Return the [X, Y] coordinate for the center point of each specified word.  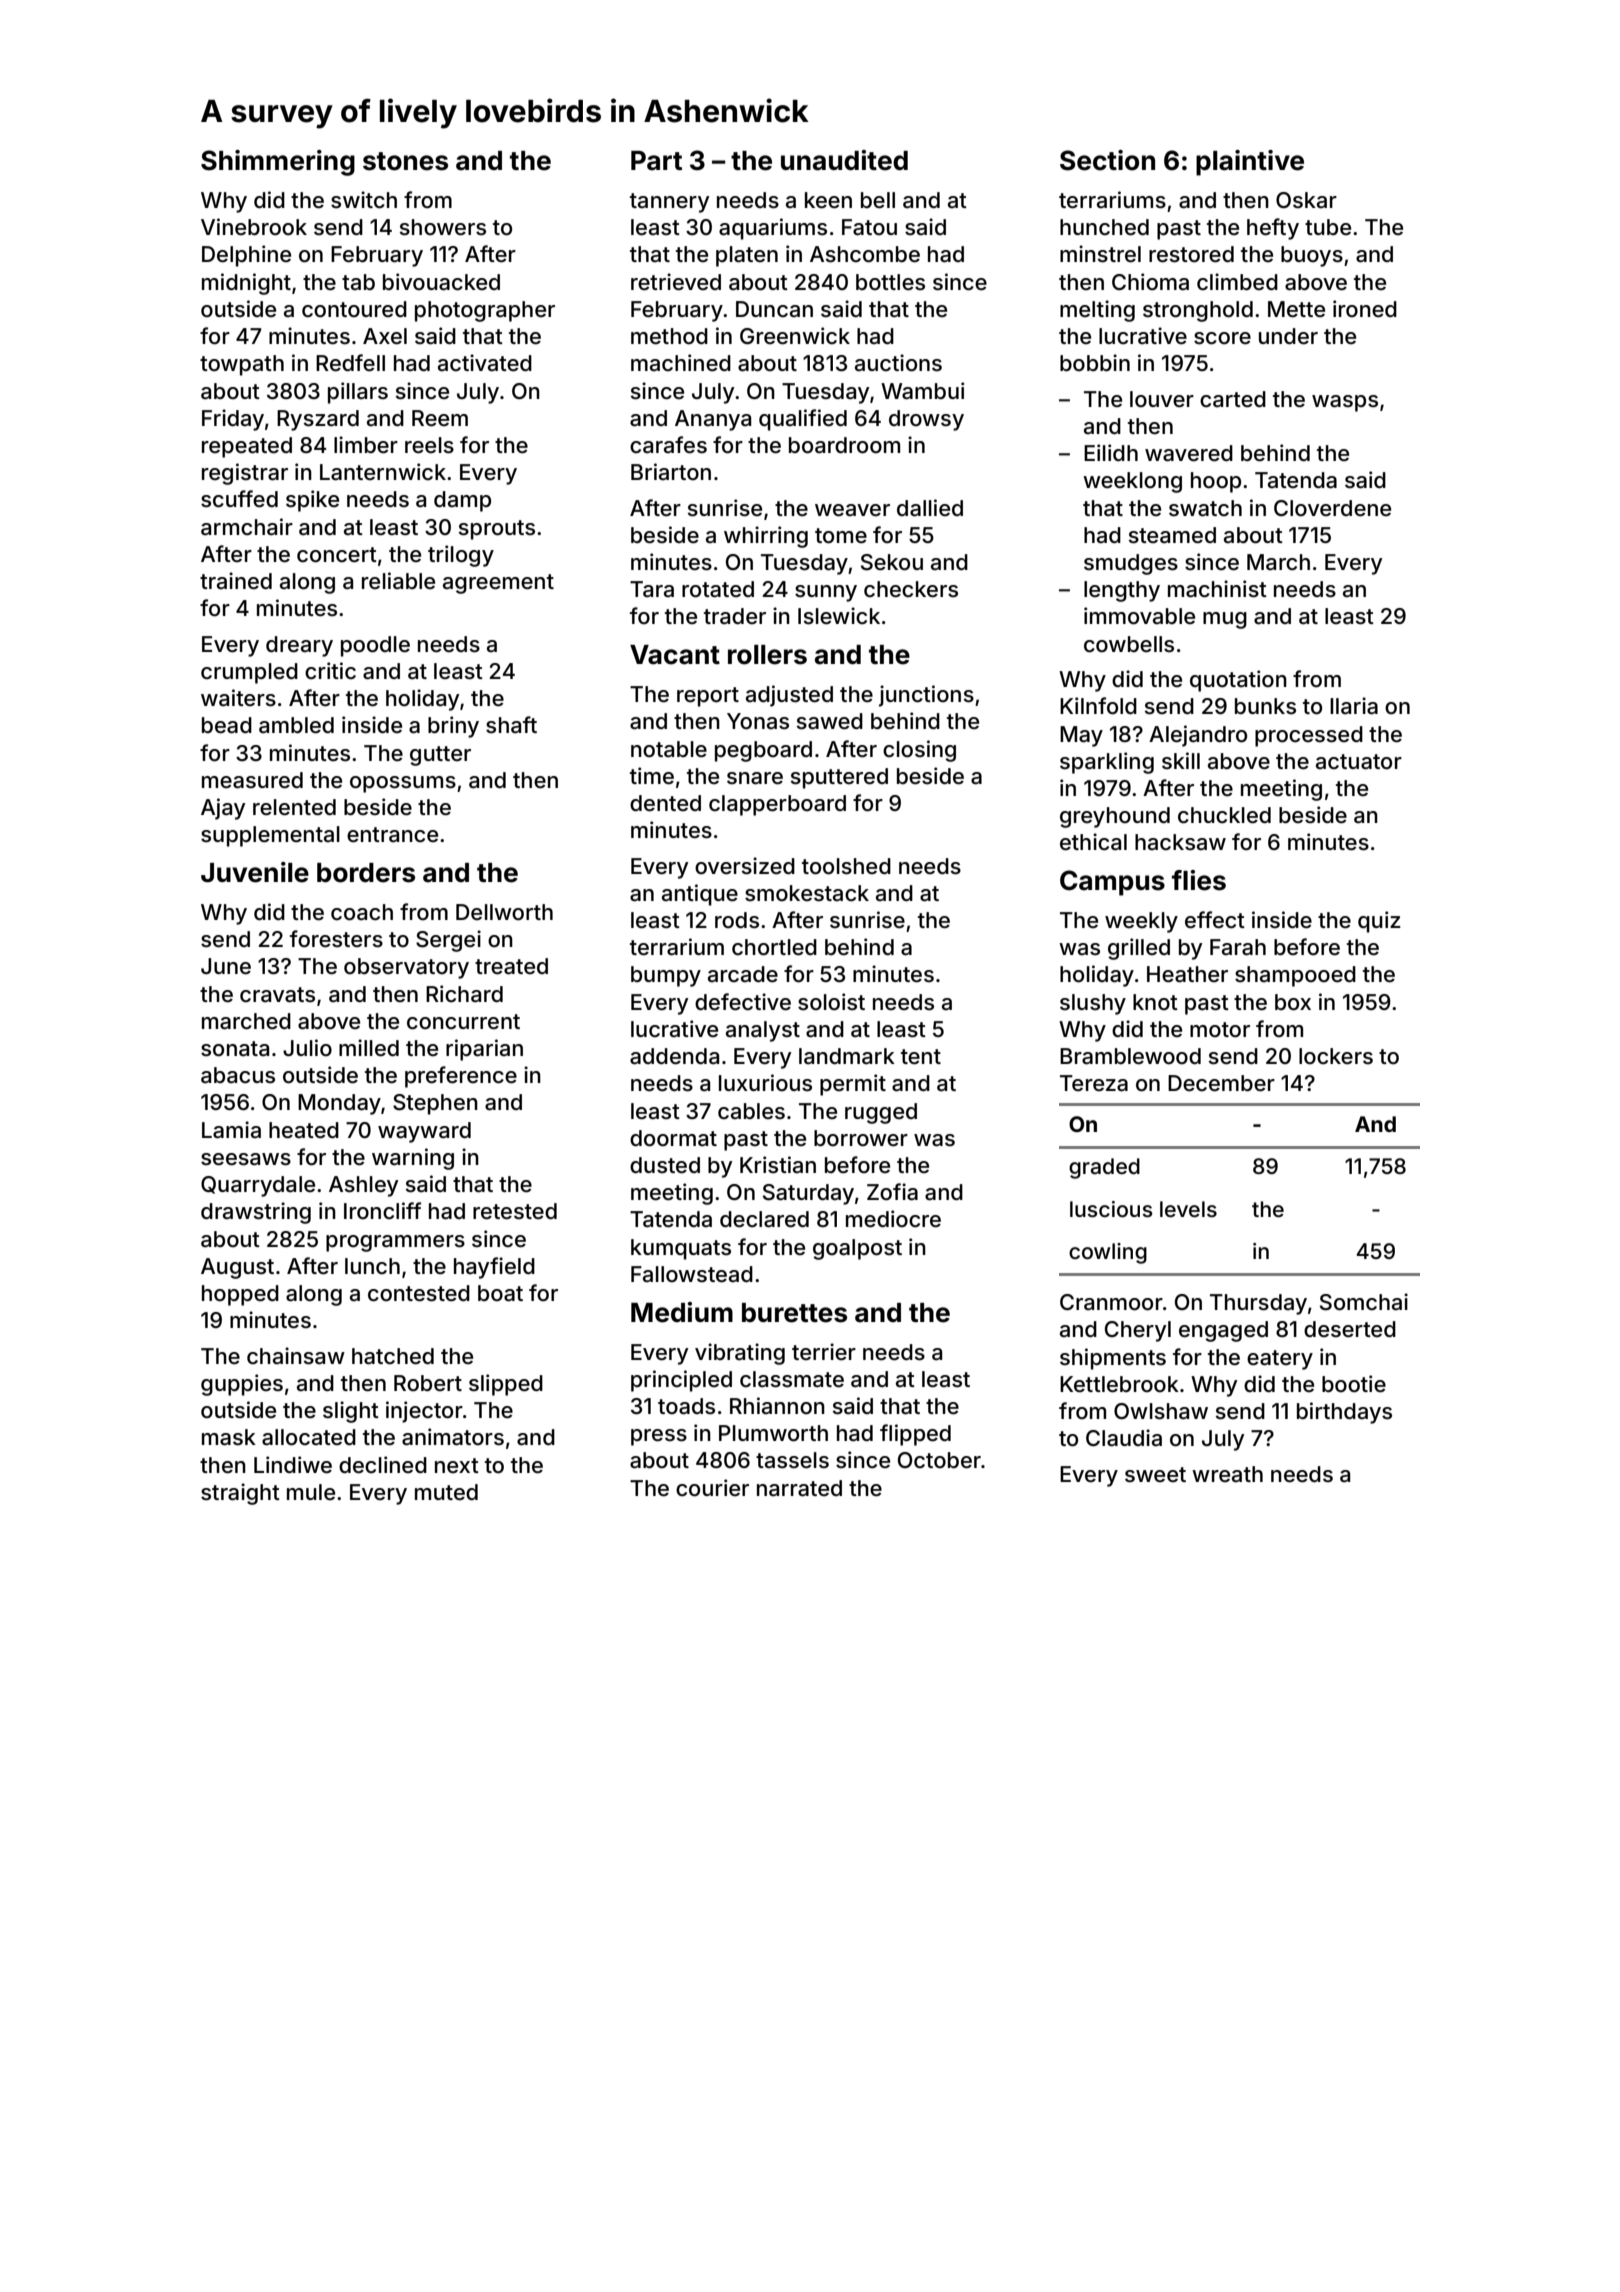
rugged [881, 1113]
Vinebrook [254, 227]
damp [462, 501]
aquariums [773, 229]
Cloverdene [1332, 508]
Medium [682, 1312]
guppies [242, 1385]
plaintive [1250, 163]
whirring [766, 537]
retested [515, 1211]
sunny [826, 593]
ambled [296, 725]
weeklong [1132, 482]
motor [1220, 1030]
